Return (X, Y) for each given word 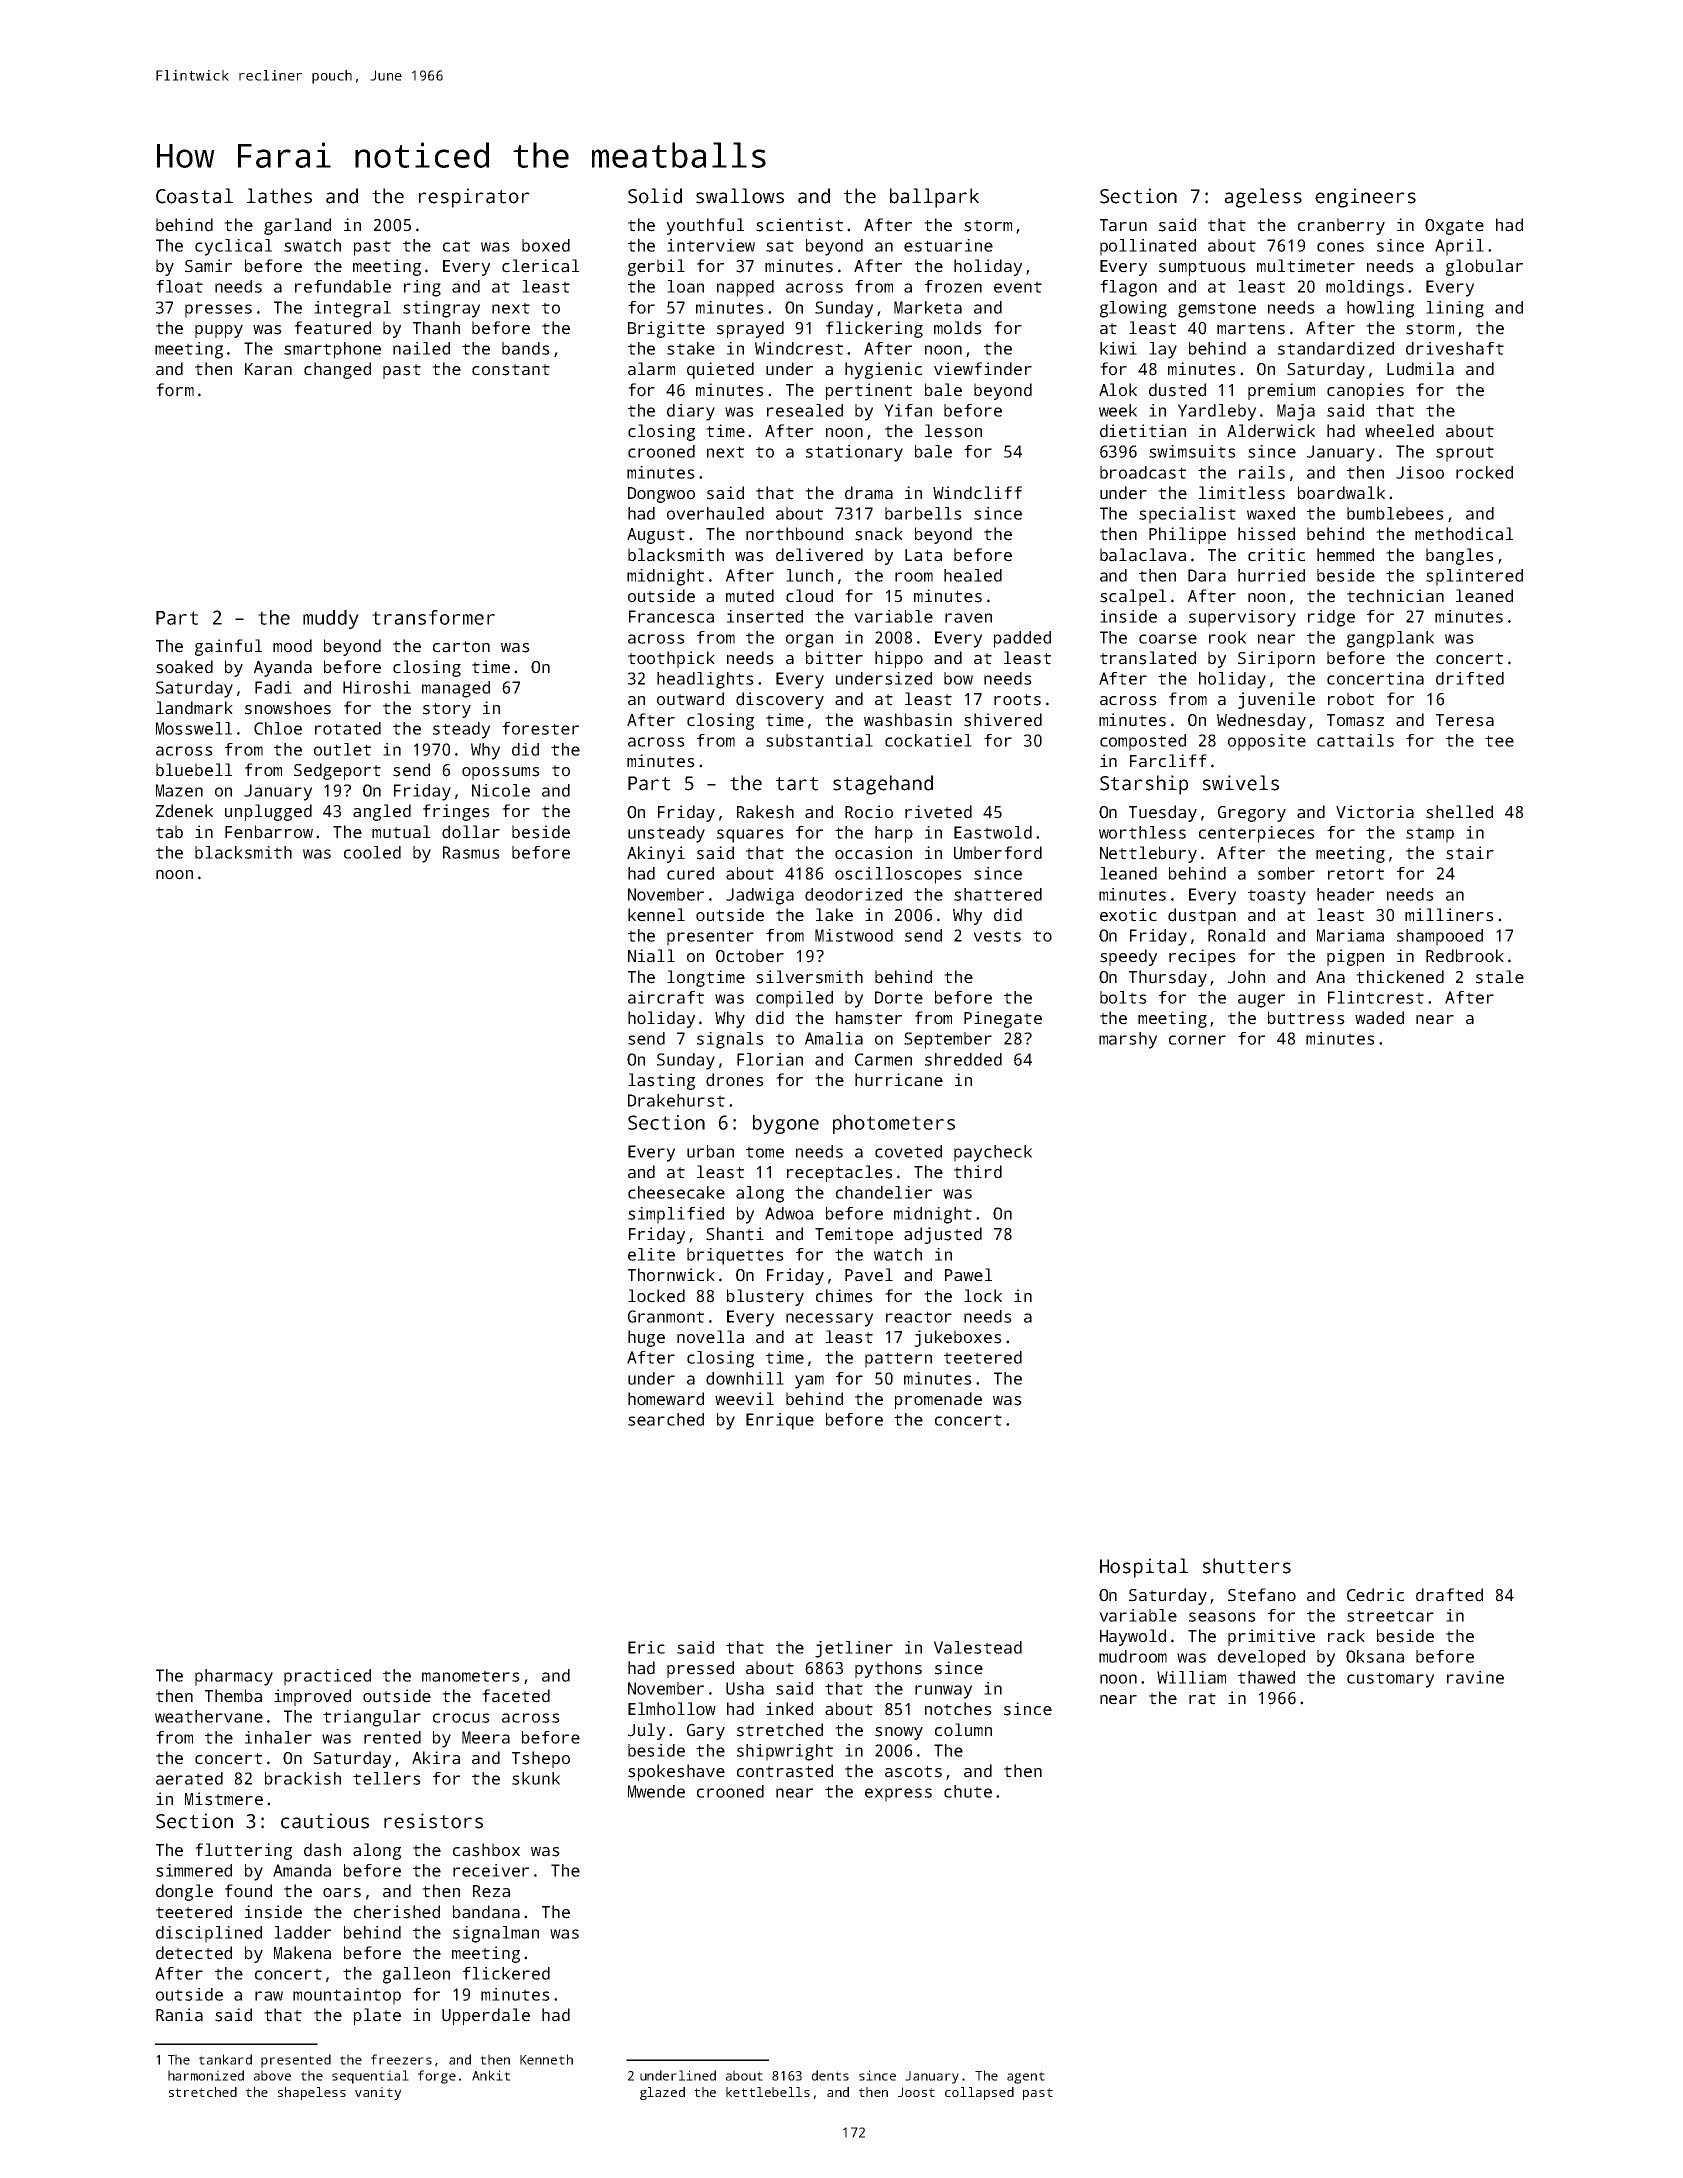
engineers (1365, 198)
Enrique (780, 1421)
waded (1379, 1018)
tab (169, 832)
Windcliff (977, 493)
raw (269, 1996)
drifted (1470, 678)
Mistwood (854, 935)
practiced (327, 1677)
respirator (474, 198)
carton (461, 647)
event (1018, 287)
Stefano (1262, 1595)
